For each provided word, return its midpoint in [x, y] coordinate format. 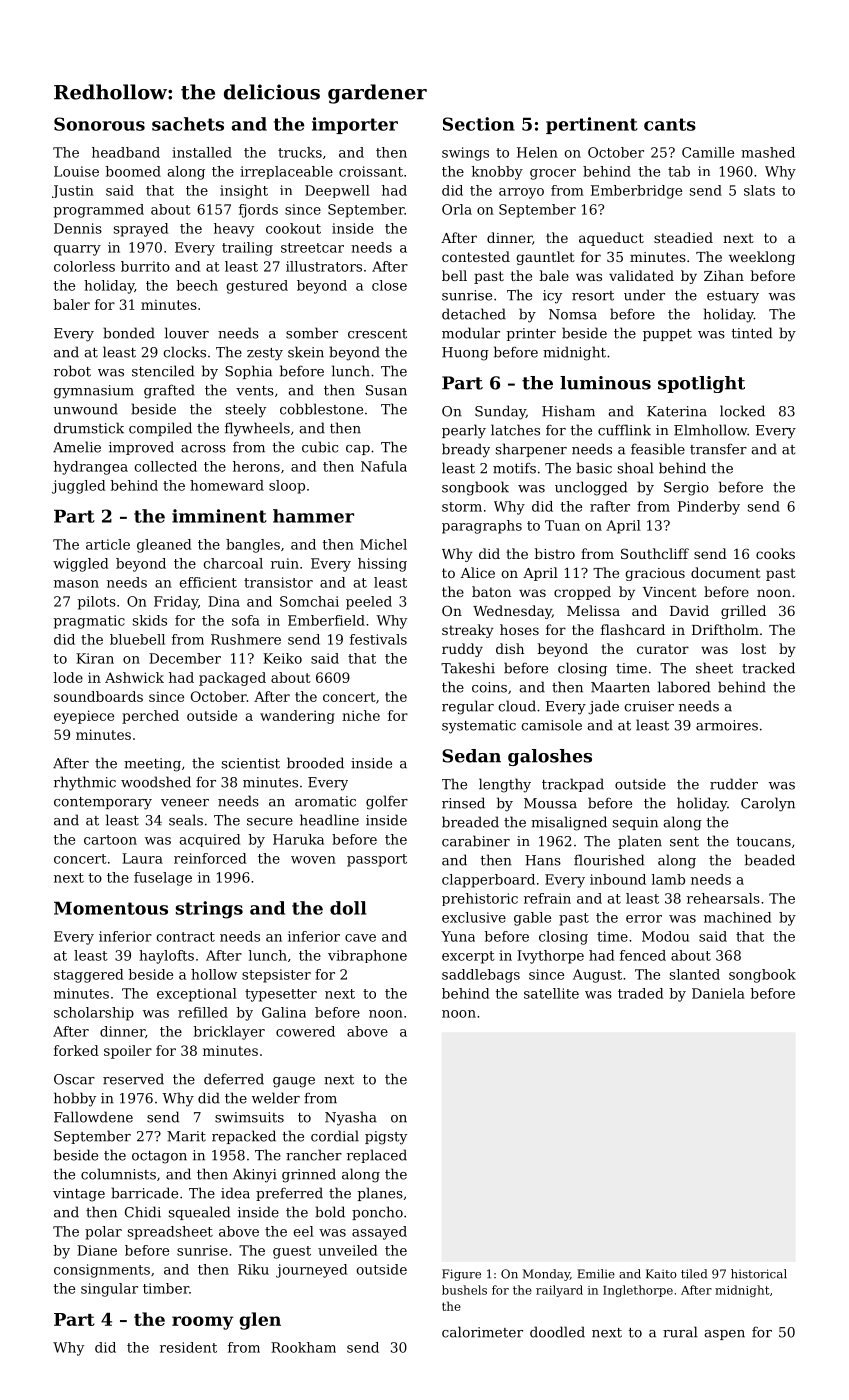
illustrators [324, 266]
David [689, 610]
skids [150, 620]
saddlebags [481, 976]
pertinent [592, 125]
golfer [387, 802]
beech [197, 285]
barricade [144, 1193]
